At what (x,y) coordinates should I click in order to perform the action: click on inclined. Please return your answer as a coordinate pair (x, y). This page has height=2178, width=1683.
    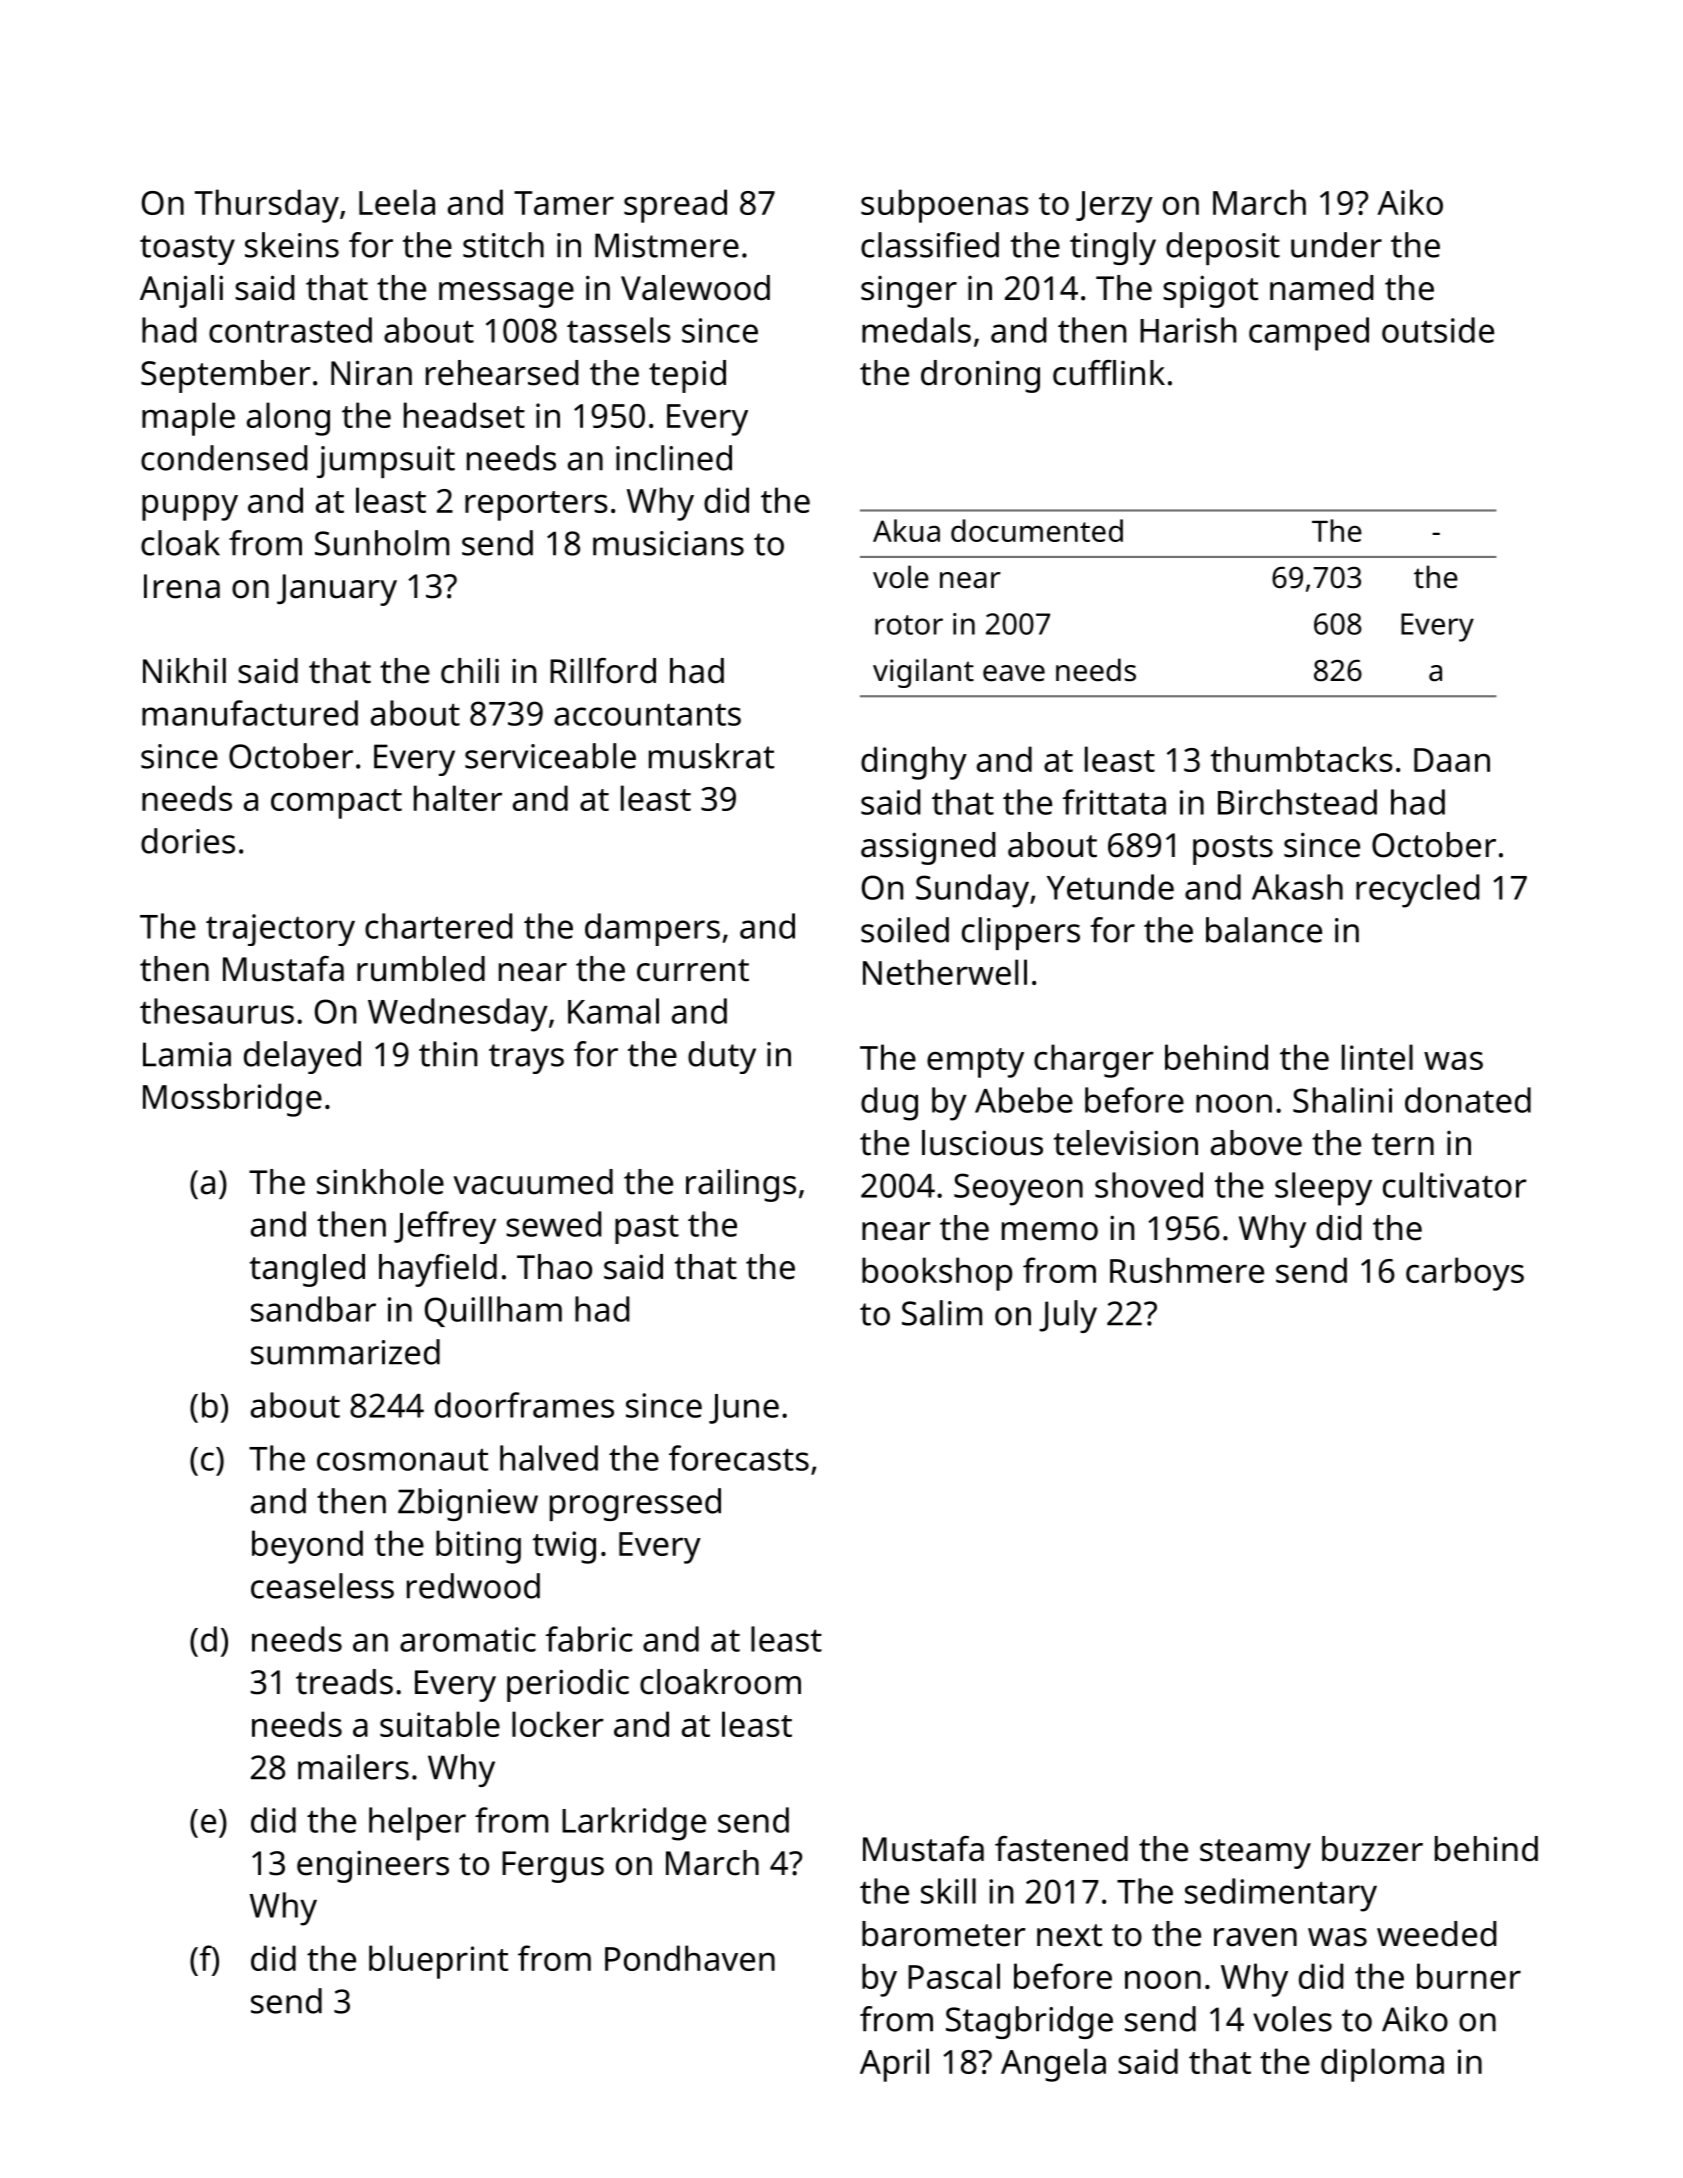
    Looking at the image, I should click on (674, 458).
